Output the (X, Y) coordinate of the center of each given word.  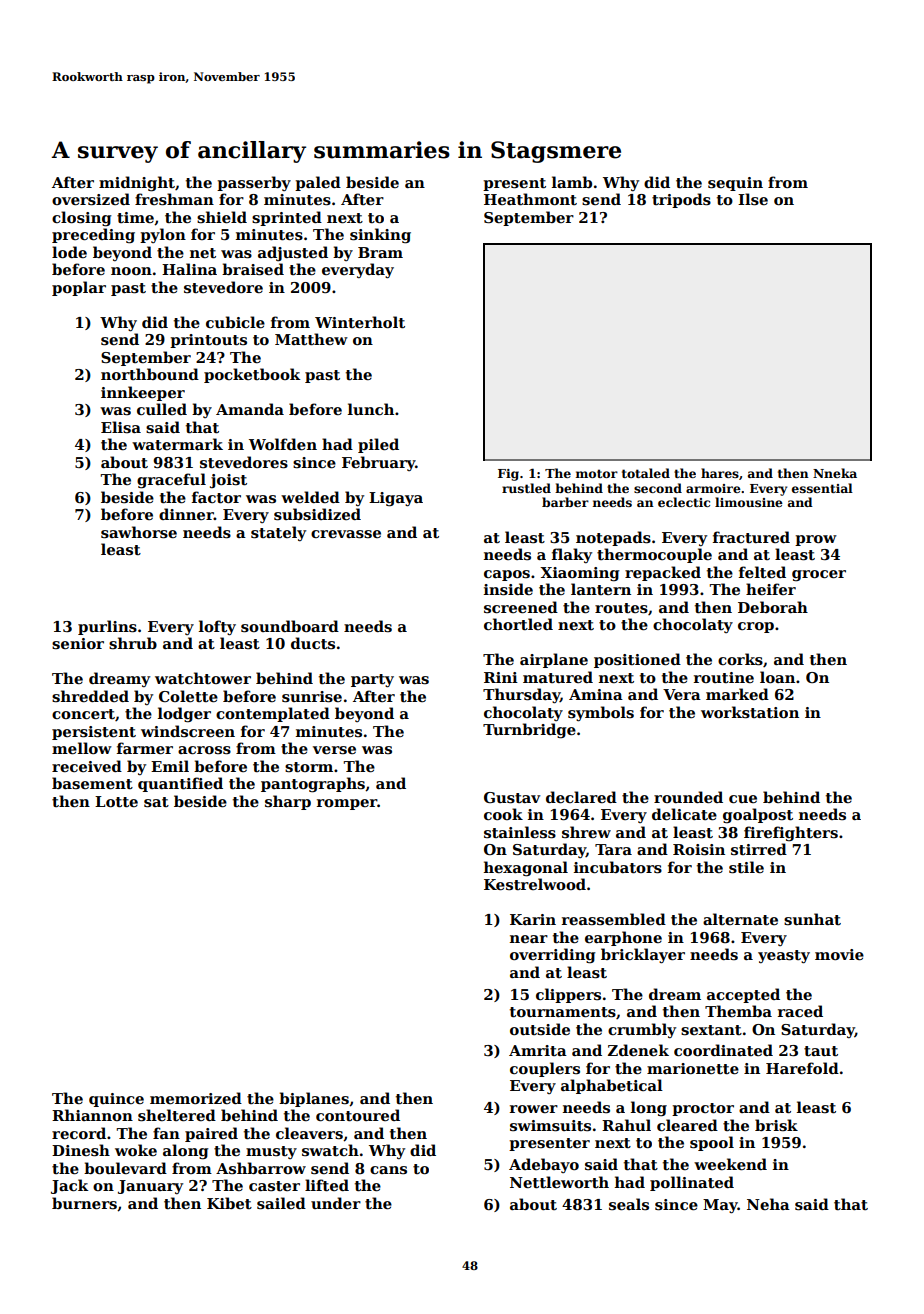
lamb (572, 182)
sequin (735, 184)
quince (116, 1100)
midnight (137, 184)
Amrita (538, 1050)
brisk (776, 1125)
